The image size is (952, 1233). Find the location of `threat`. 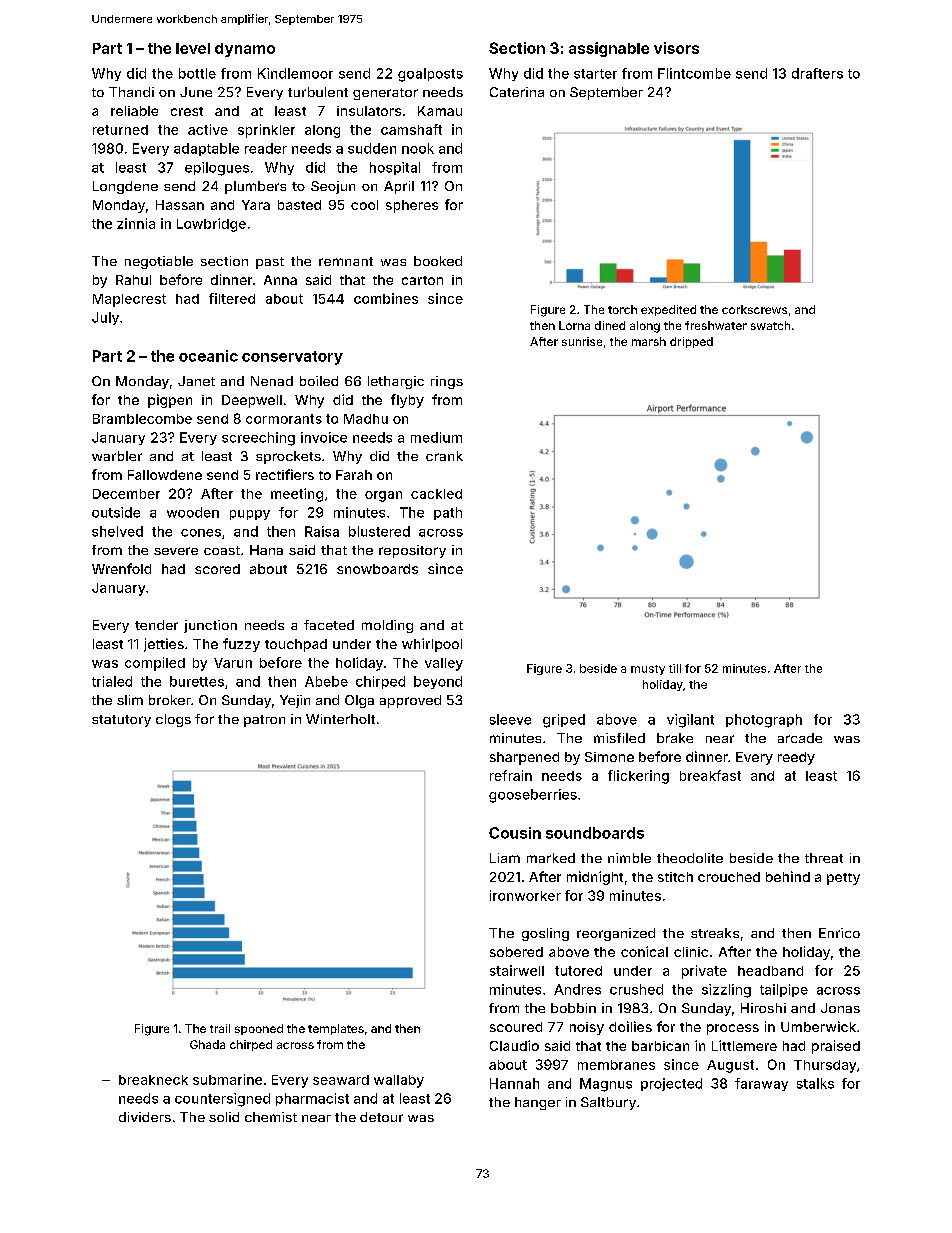

threat is located at coordinates (824, 858).
